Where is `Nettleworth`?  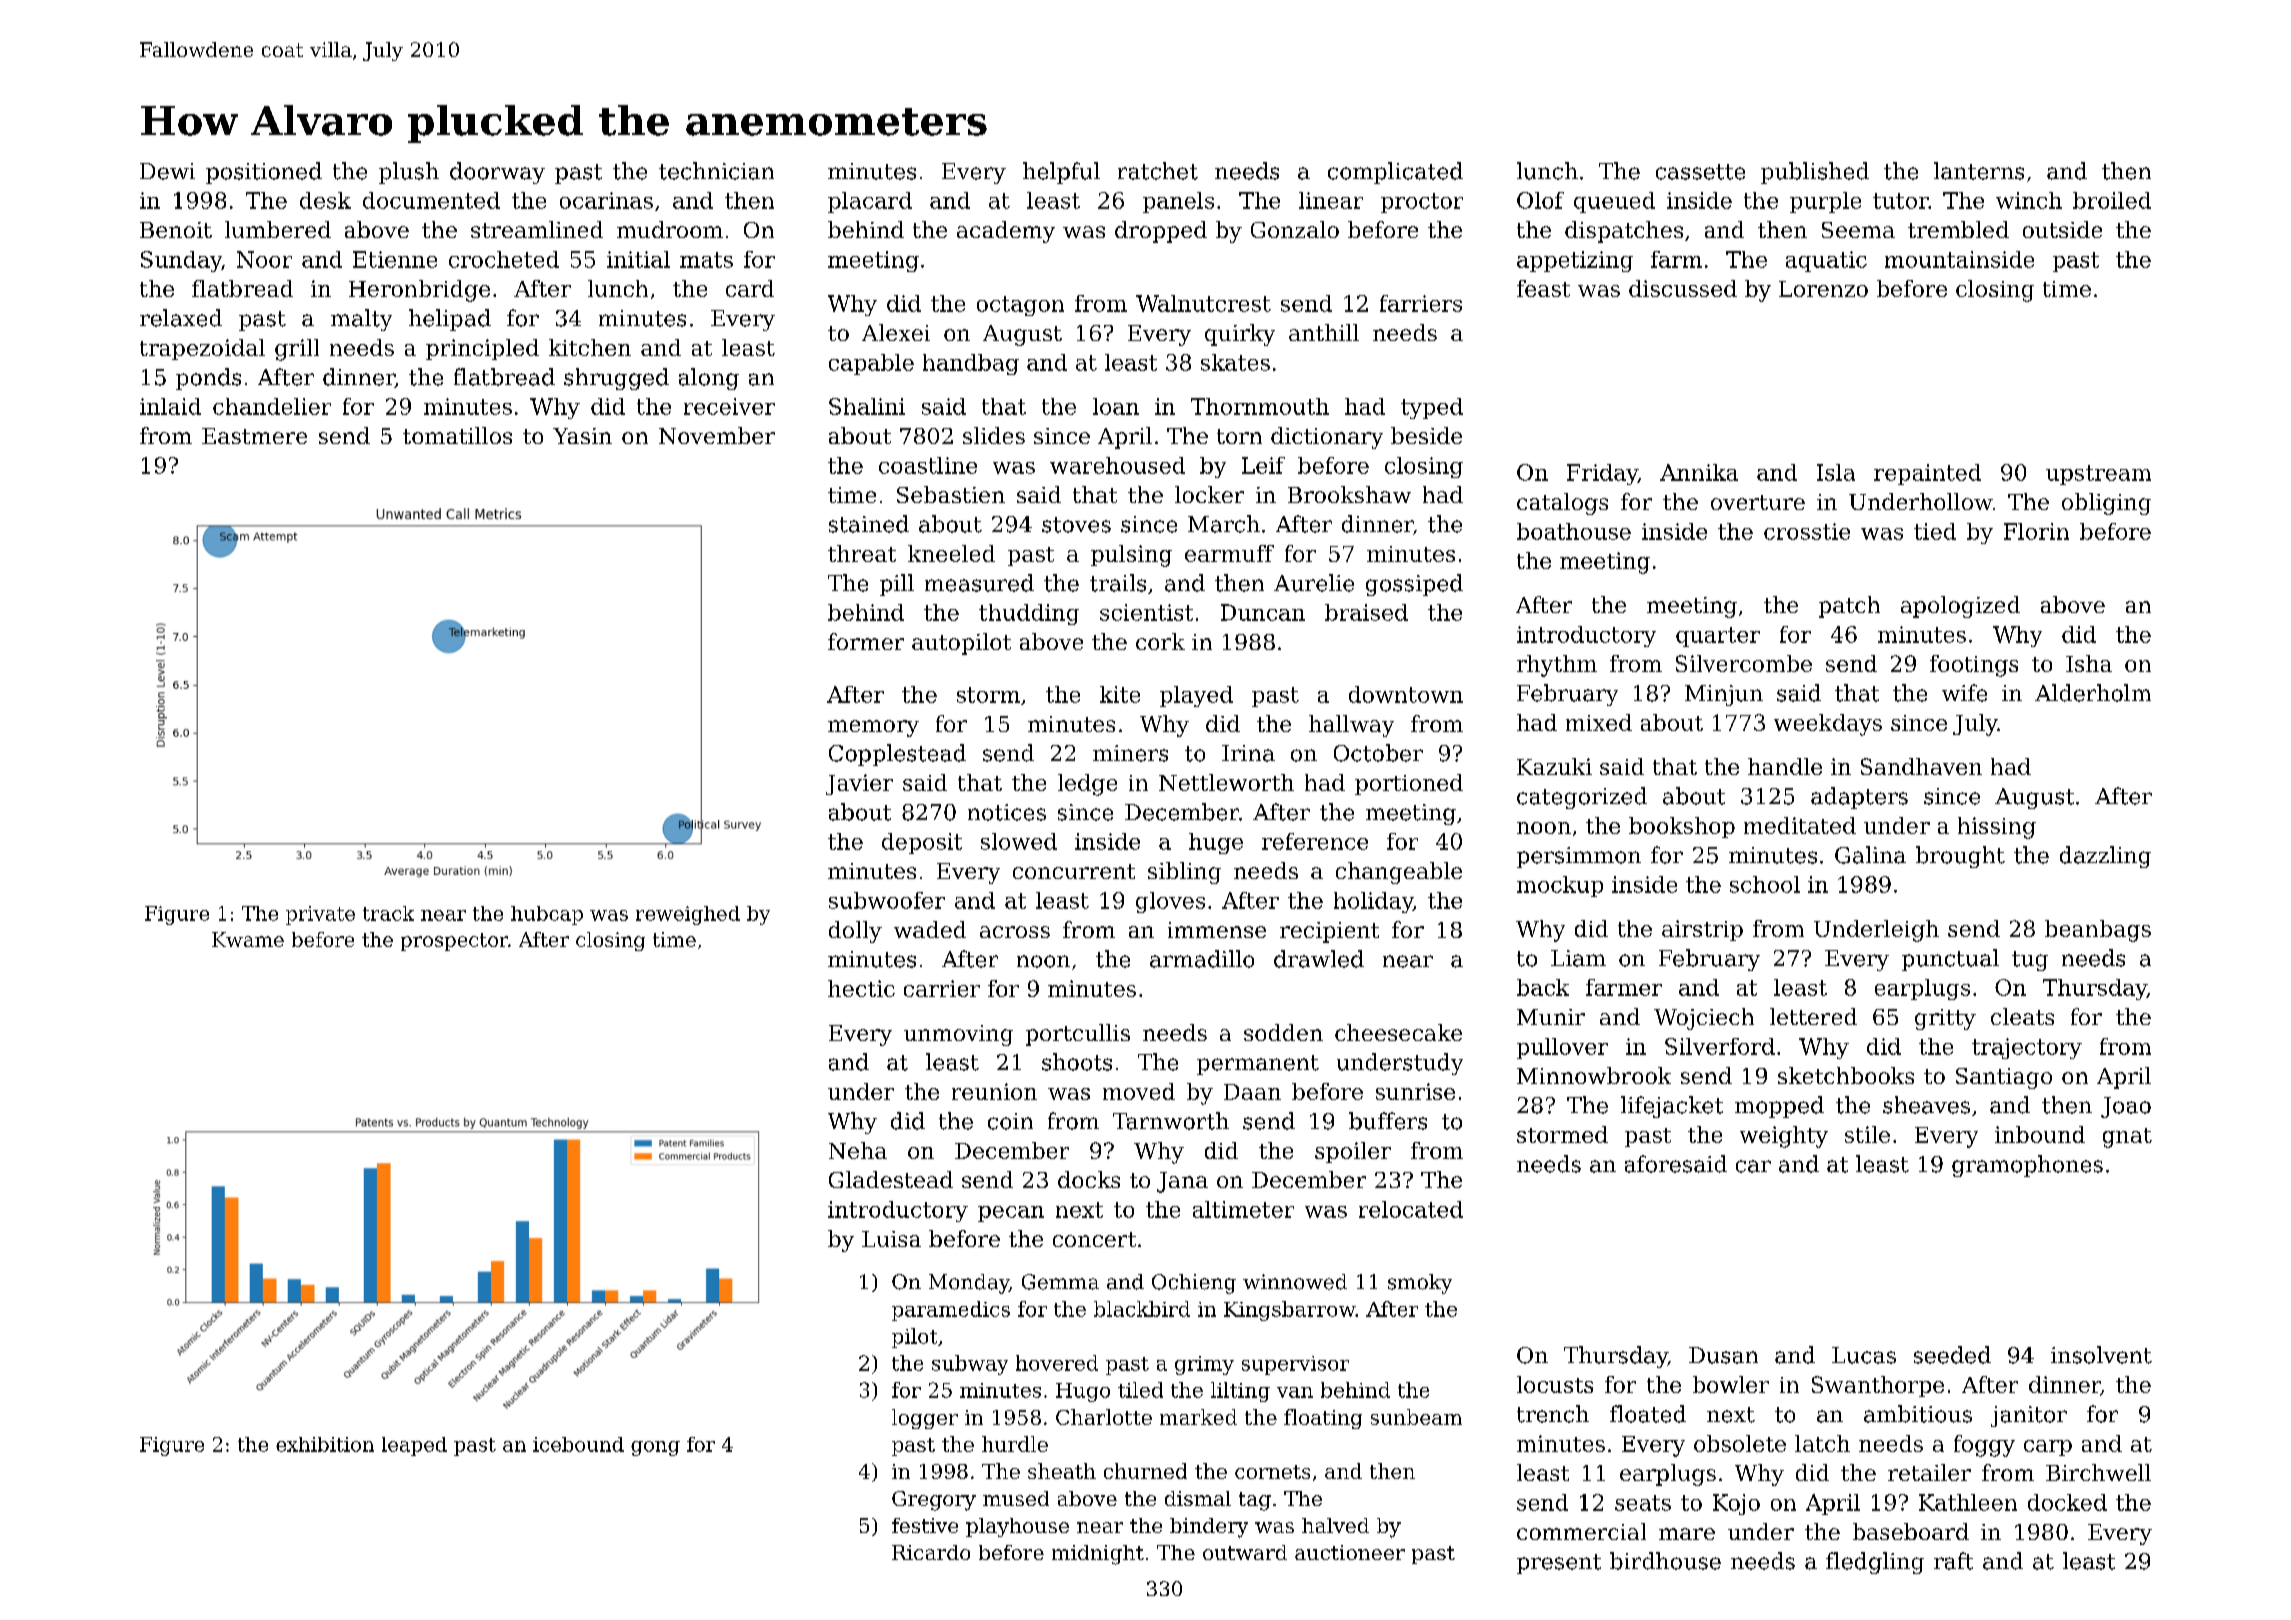
Nettleworth is located at coordinates (1226, 782).
